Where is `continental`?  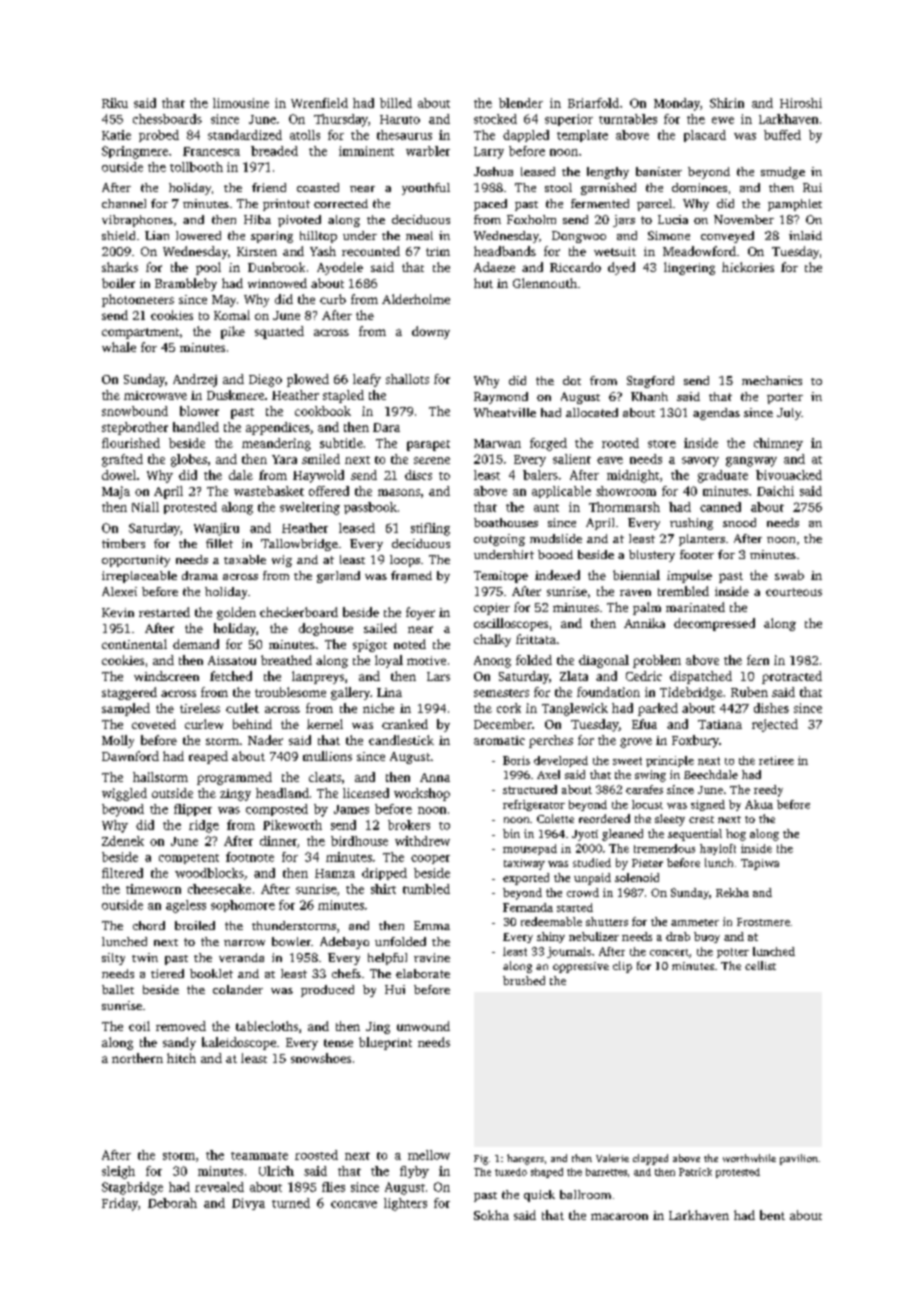 continental is located at coordinates (134, 644).
